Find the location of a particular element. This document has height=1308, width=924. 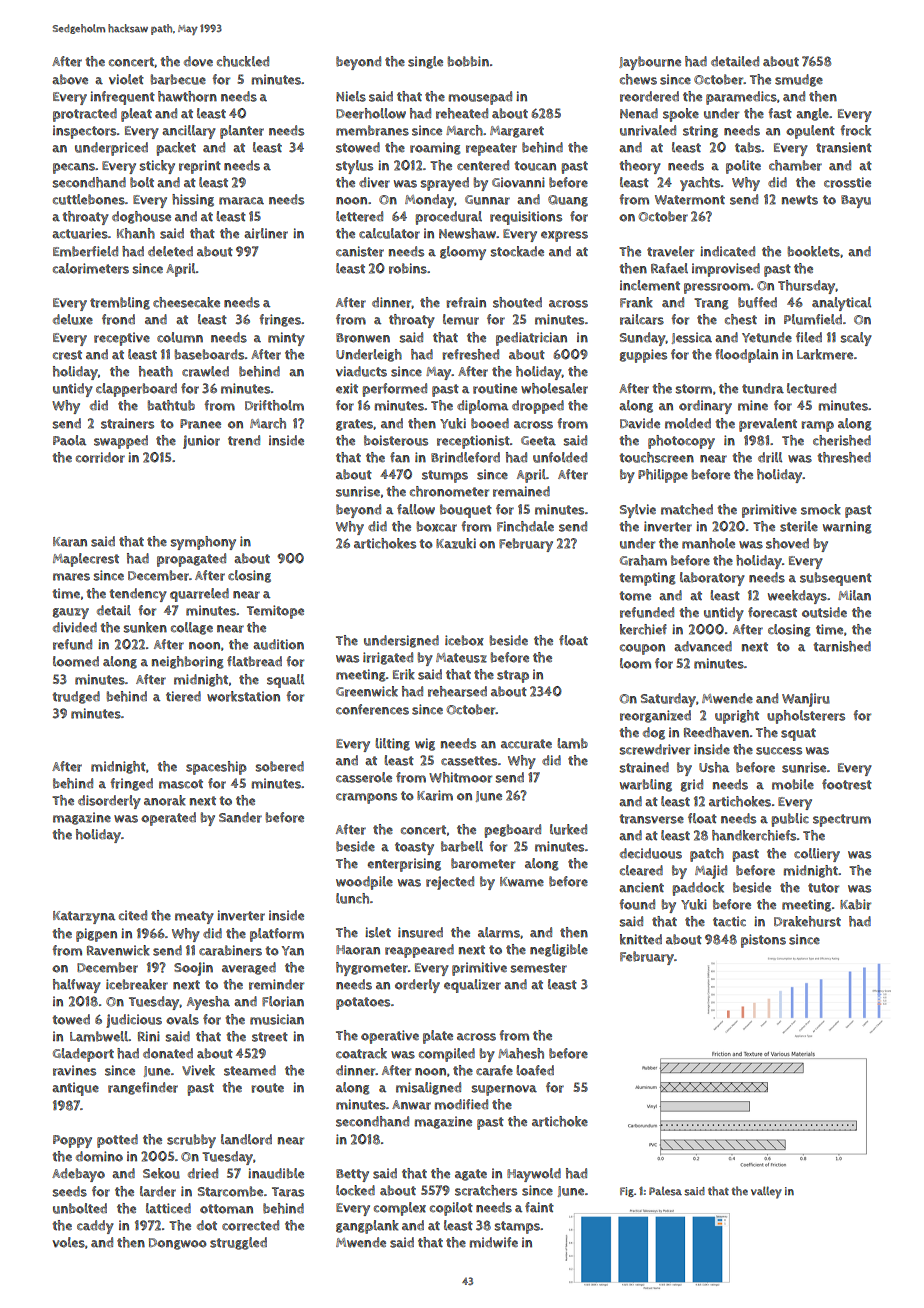

swapped is located at coordinates (121, 442).
